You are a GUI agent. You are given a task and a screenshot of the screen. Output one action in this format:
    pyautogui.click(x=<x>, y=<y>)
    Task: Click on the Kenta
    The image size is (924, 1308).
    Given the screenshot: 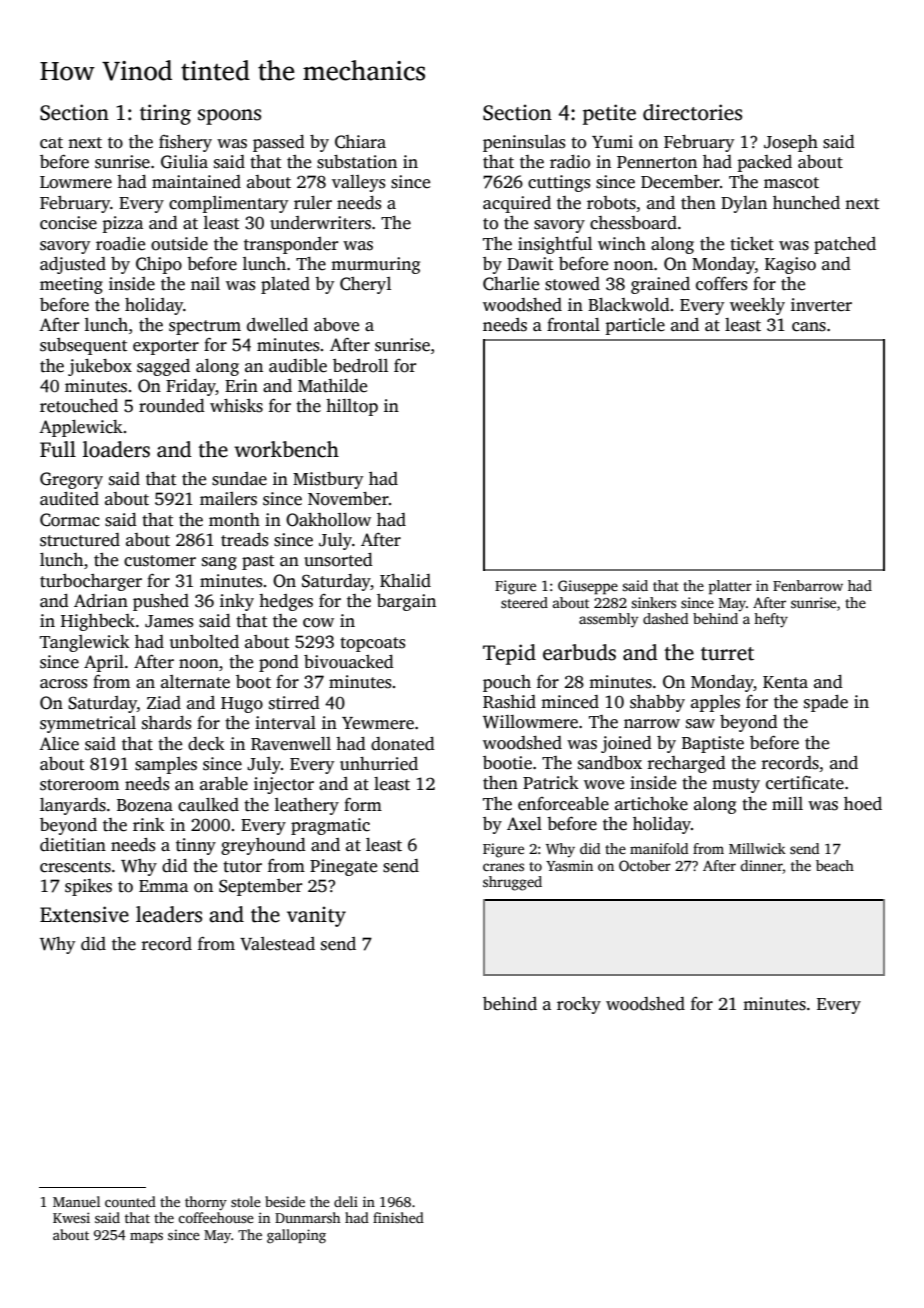 What is the action you would take?
    pyautogui.click(x=785, y=682)
